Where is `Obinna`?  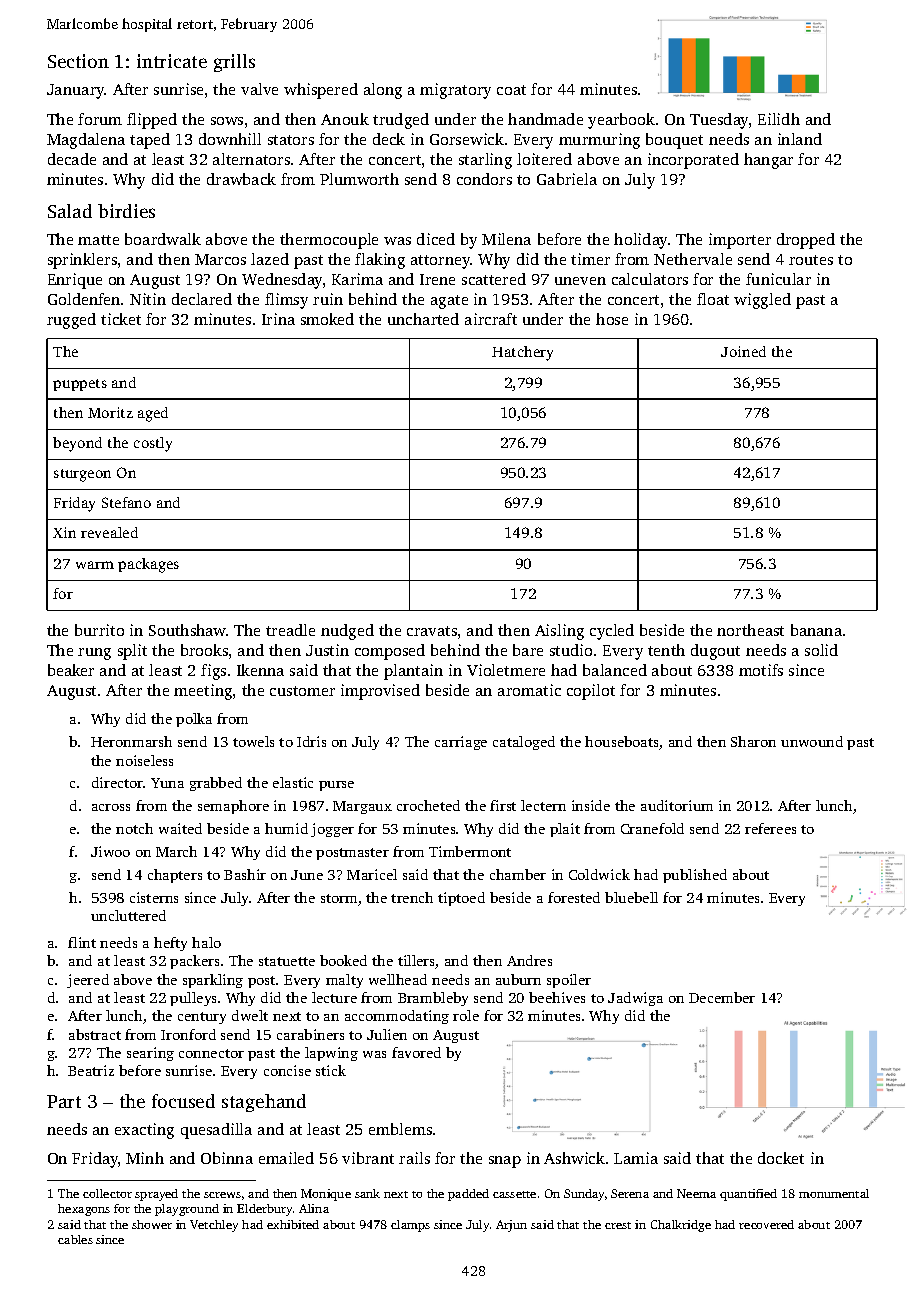 Obinna is located at coordinates (227, 1158).
